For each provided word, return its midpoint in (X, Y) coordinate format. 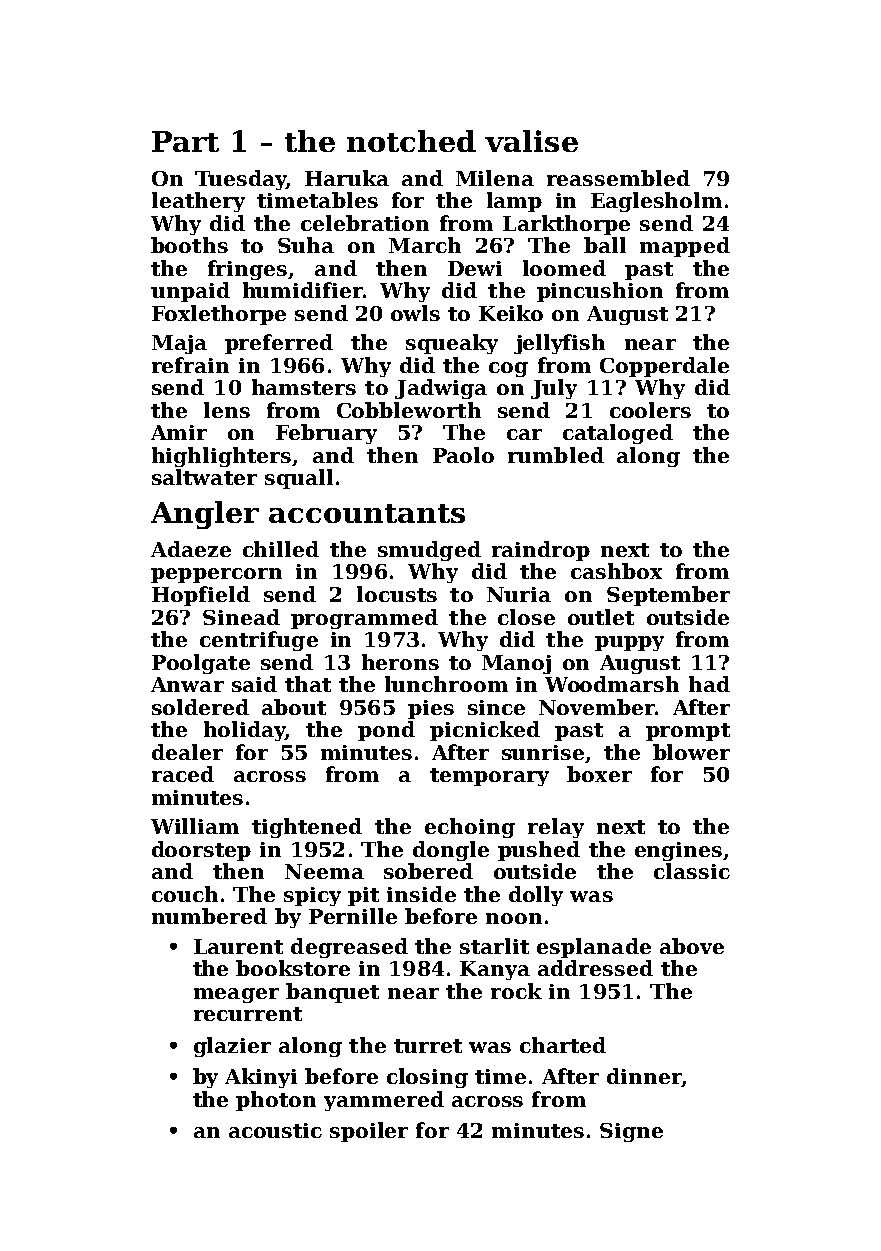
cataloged (618, 434)
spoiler (369, 1132)
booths (189, 245)
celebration (365, 223)
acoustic (275, 1130)
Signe (631, 1132)
